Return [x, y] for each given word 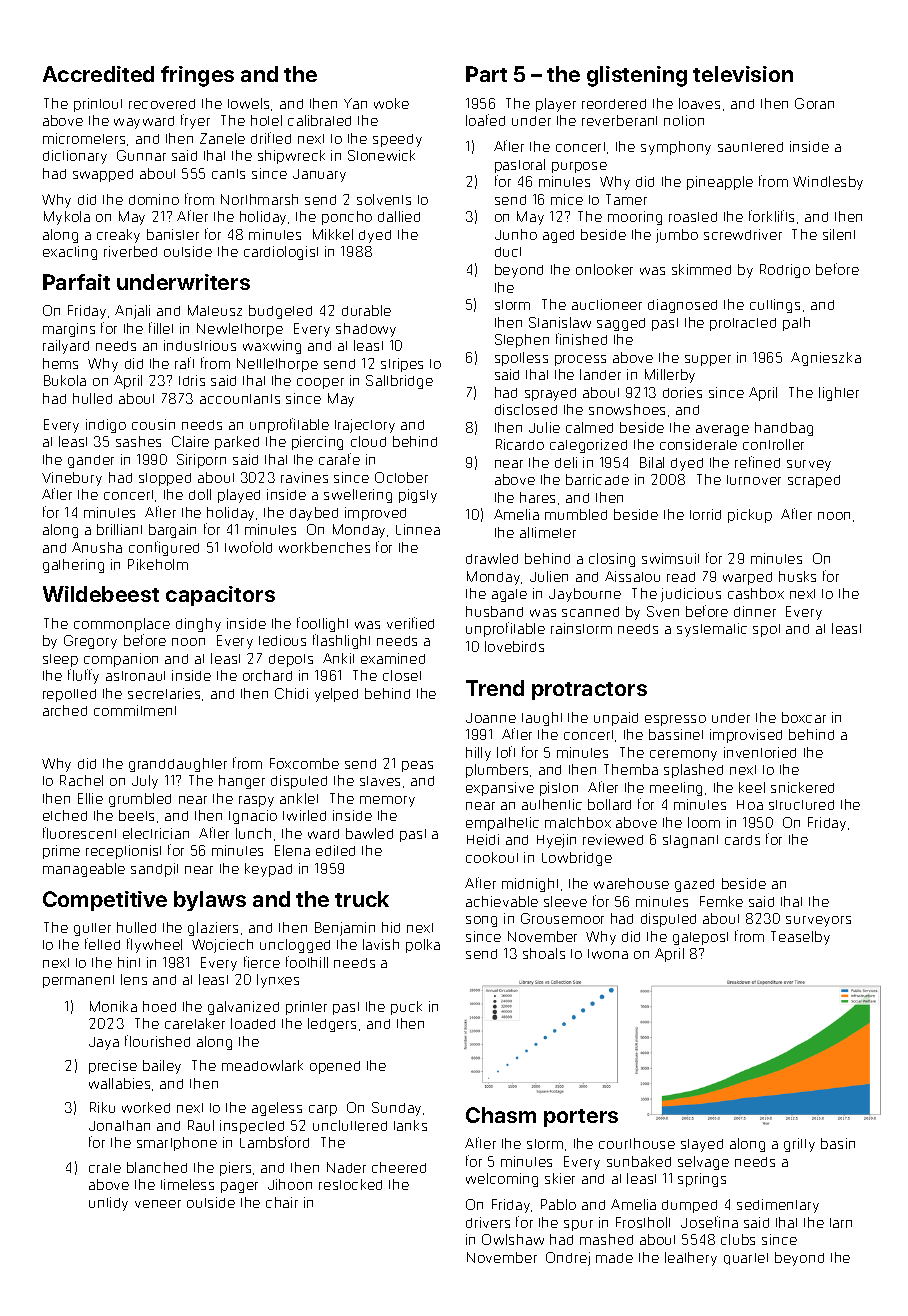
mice [567, 199]
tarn [841, 1223]
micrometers [84, 138]
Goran [814, 103]
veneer [158, 1204]
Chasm [501, 1115]
